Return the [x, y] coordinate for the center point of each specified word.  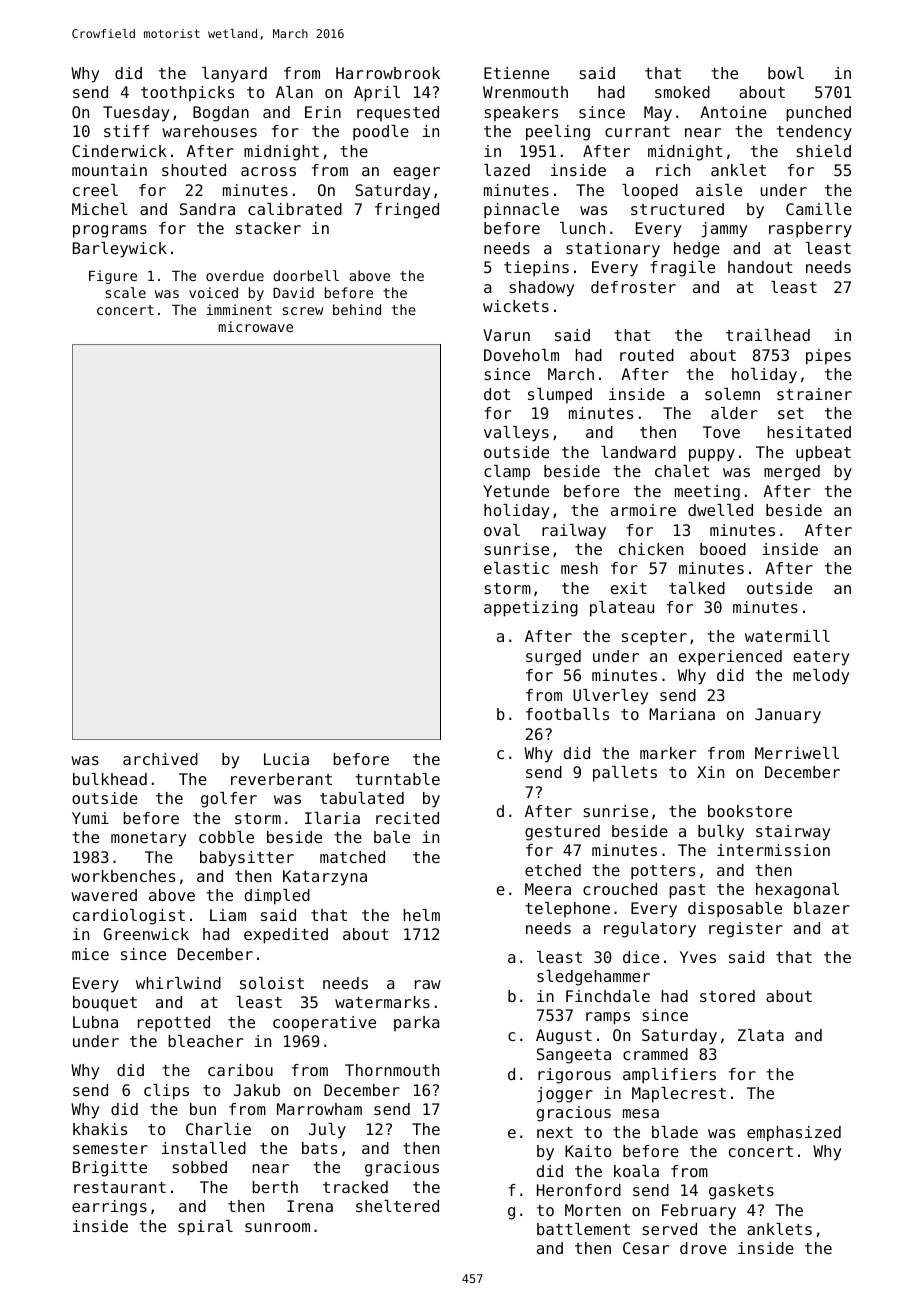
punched [818, 114]
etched [553, 870]
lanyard [234, 75]
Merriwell [797, 753]
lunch [582, 228]
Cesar [646, 1248]
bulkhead [110, 779]
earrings [109, 1208]
